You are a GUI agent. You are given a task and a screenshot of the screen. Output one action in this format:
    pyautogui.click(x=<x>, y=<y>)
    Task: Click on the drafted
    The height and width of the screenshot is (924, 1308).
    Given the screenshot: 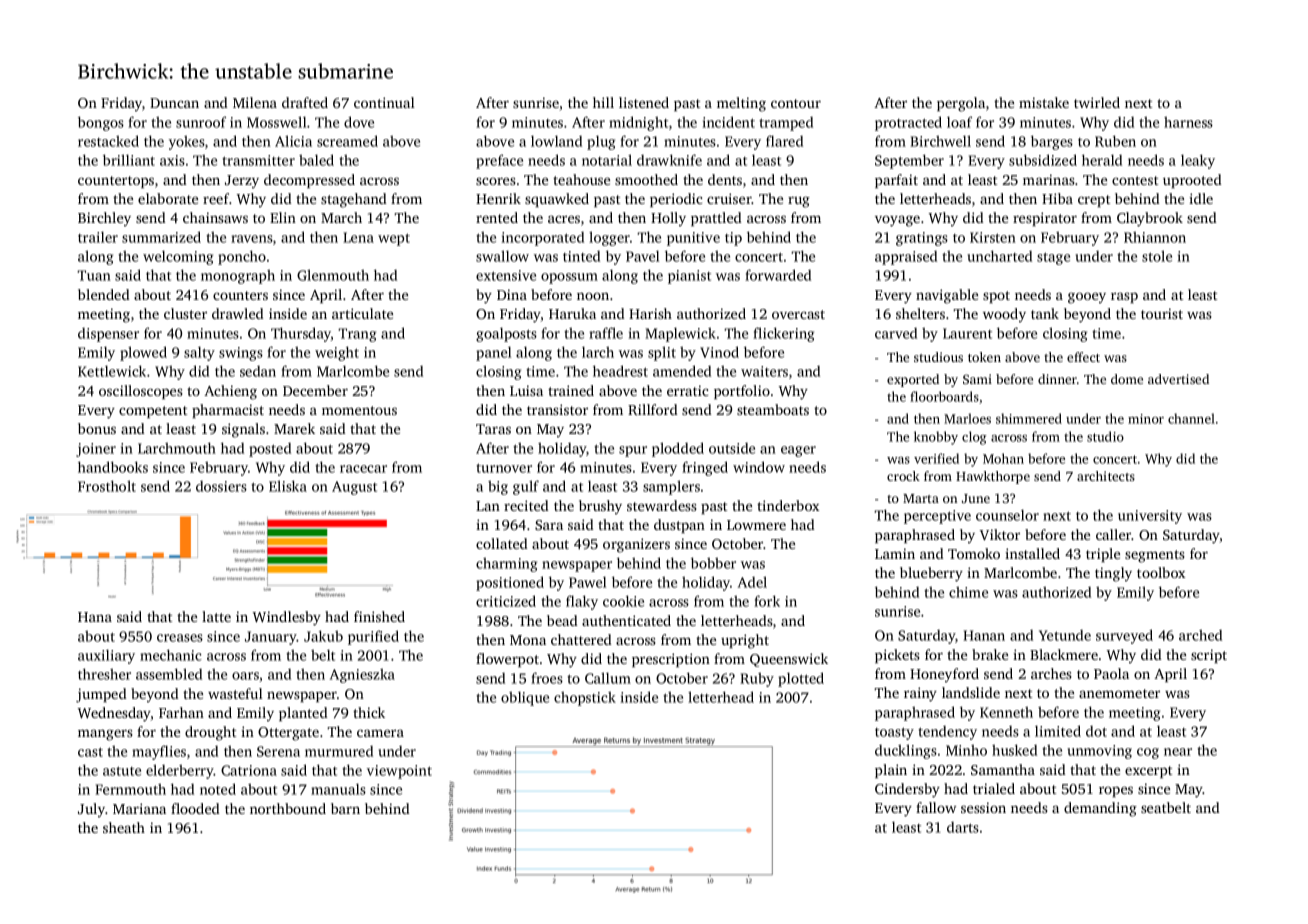 What is the action you would take?
    pyautogui.click(x=305, y=102)
